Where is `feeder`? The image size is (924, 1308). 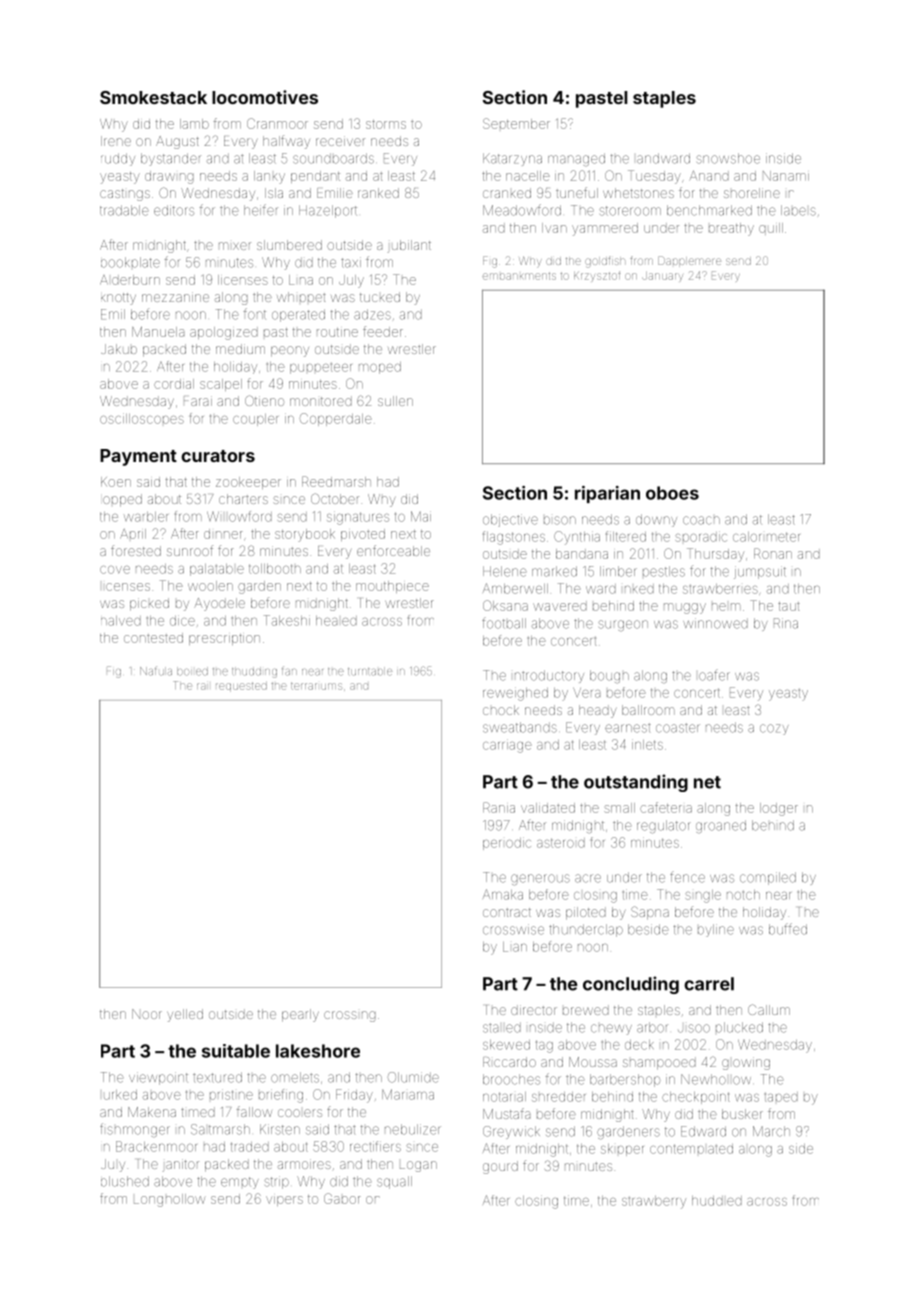
feeder is located at coordinates (383, 331).
